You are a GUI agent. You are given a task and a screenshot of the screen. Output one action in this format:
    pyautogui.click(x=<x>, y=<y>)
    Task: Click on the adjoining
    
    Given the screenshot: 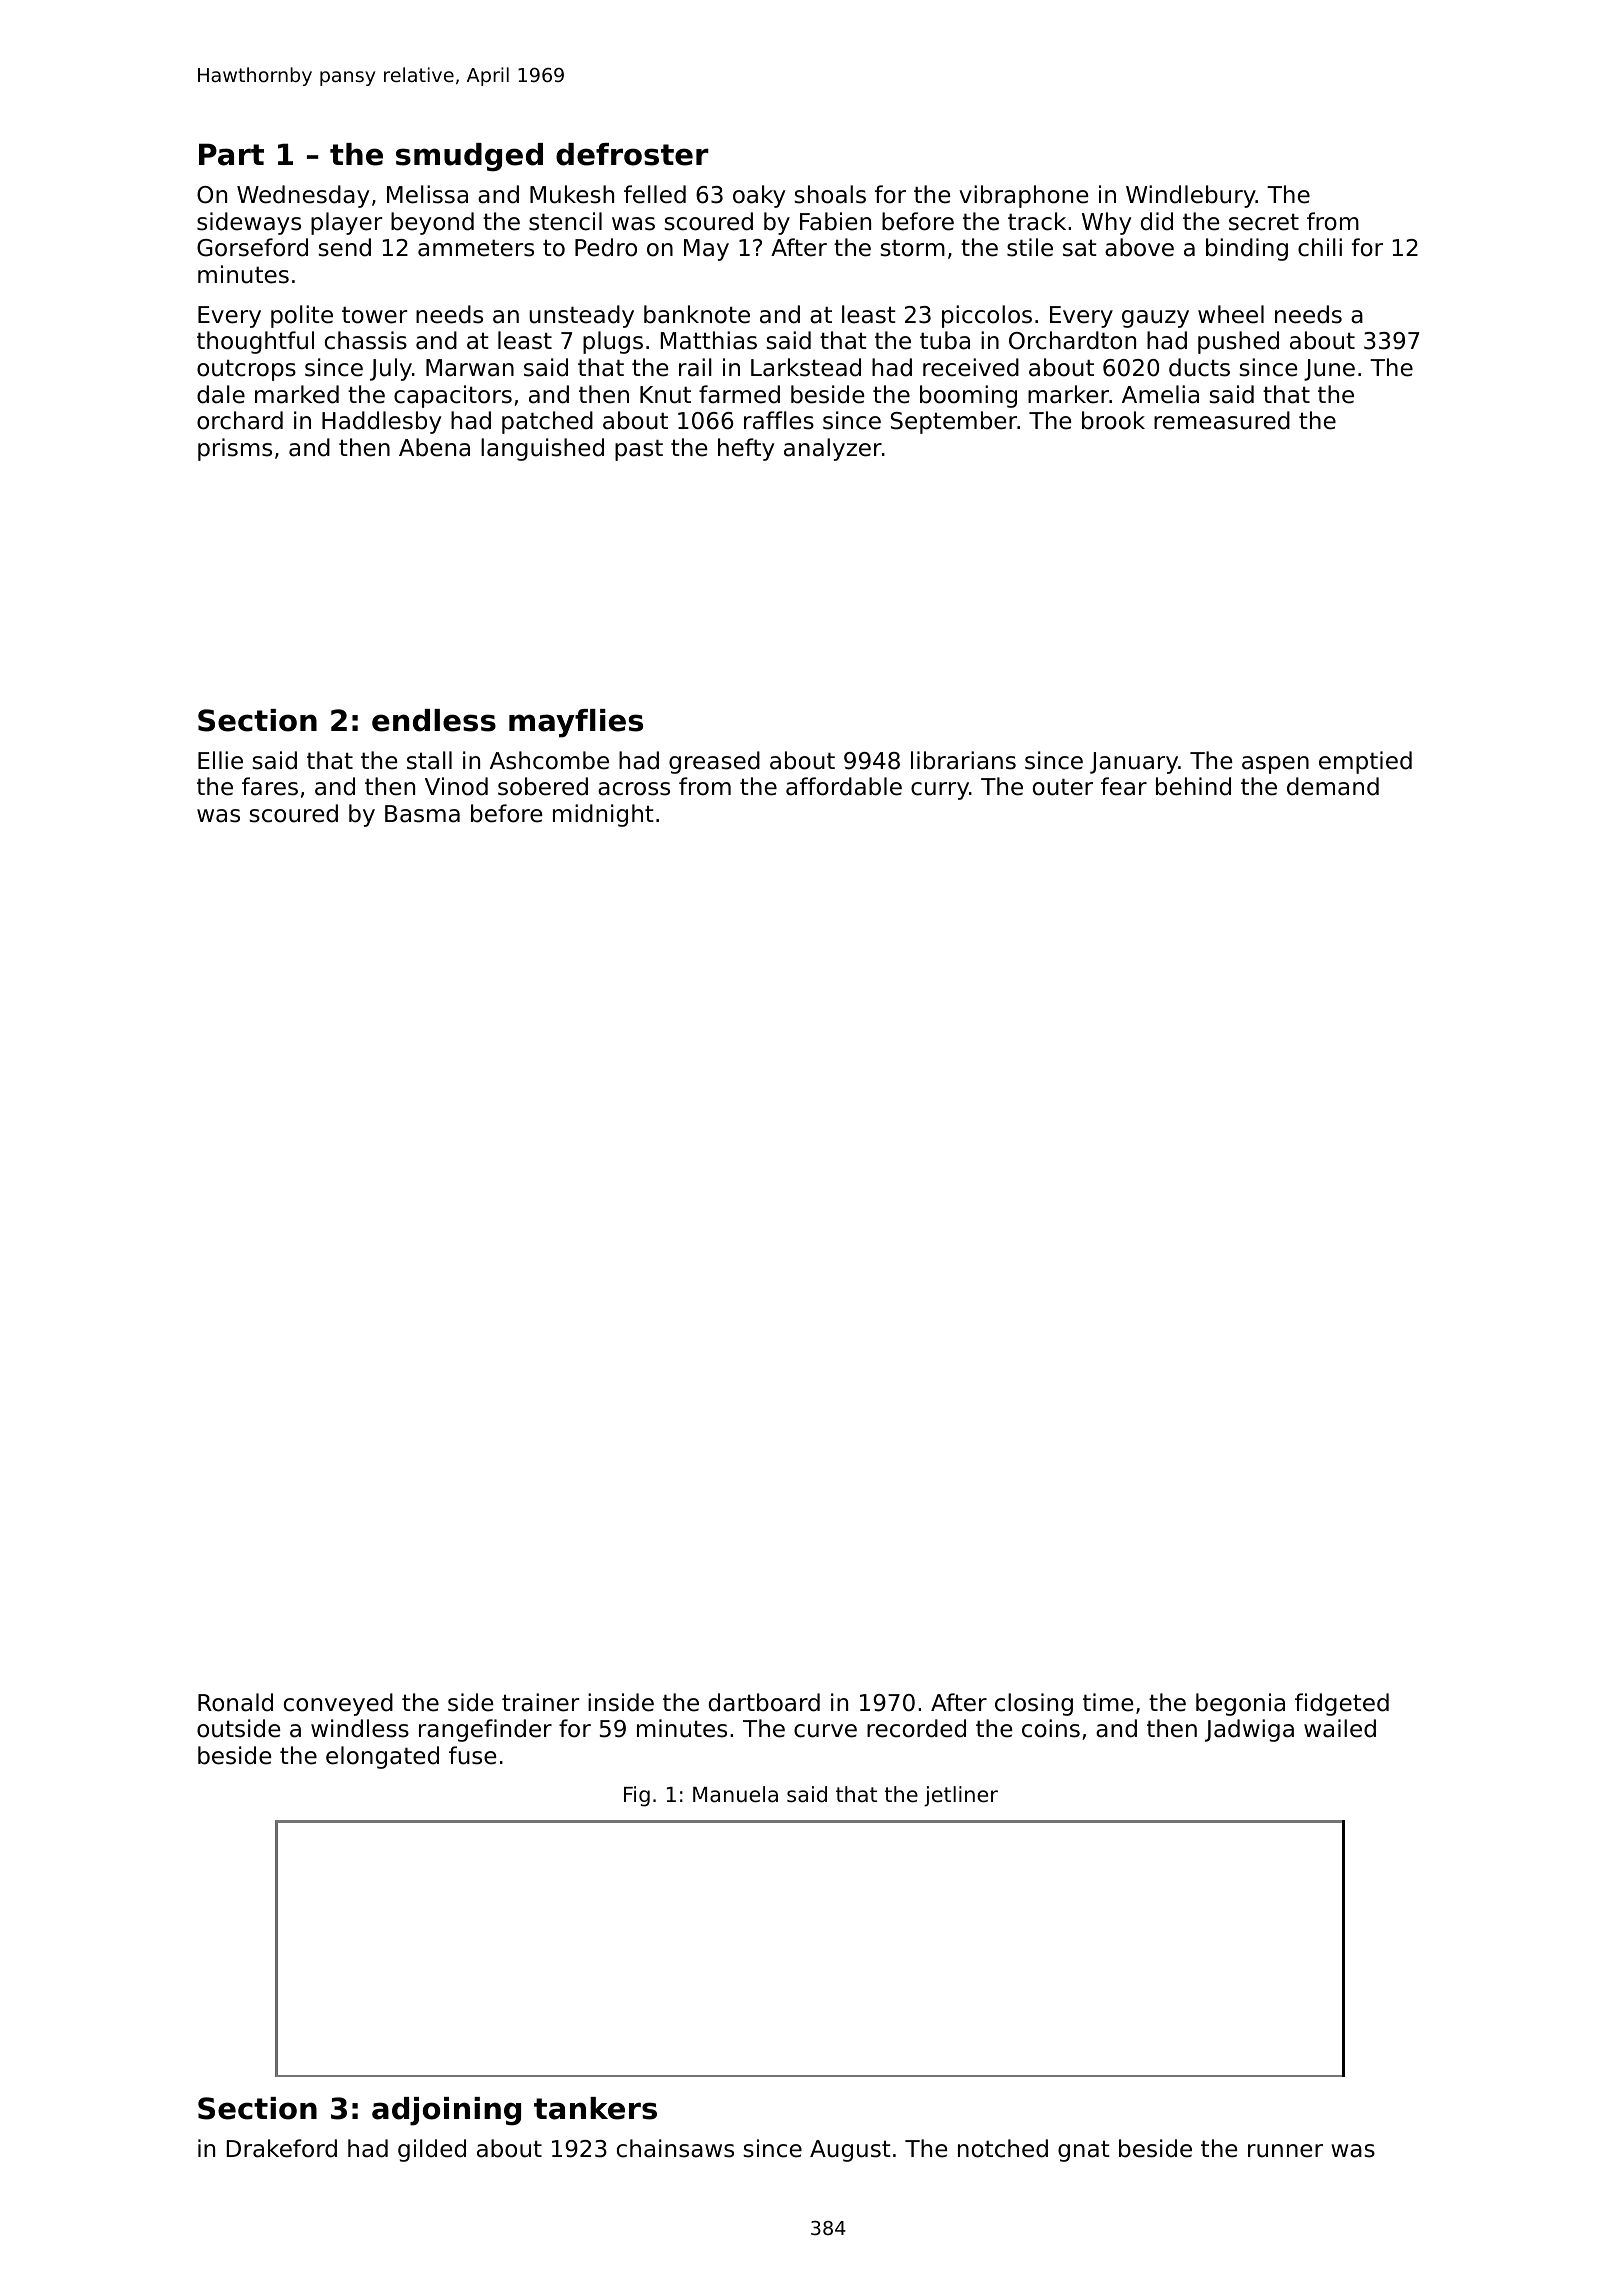 What is the action you would take?
    pyautogui.click(x=446, y=2111)
